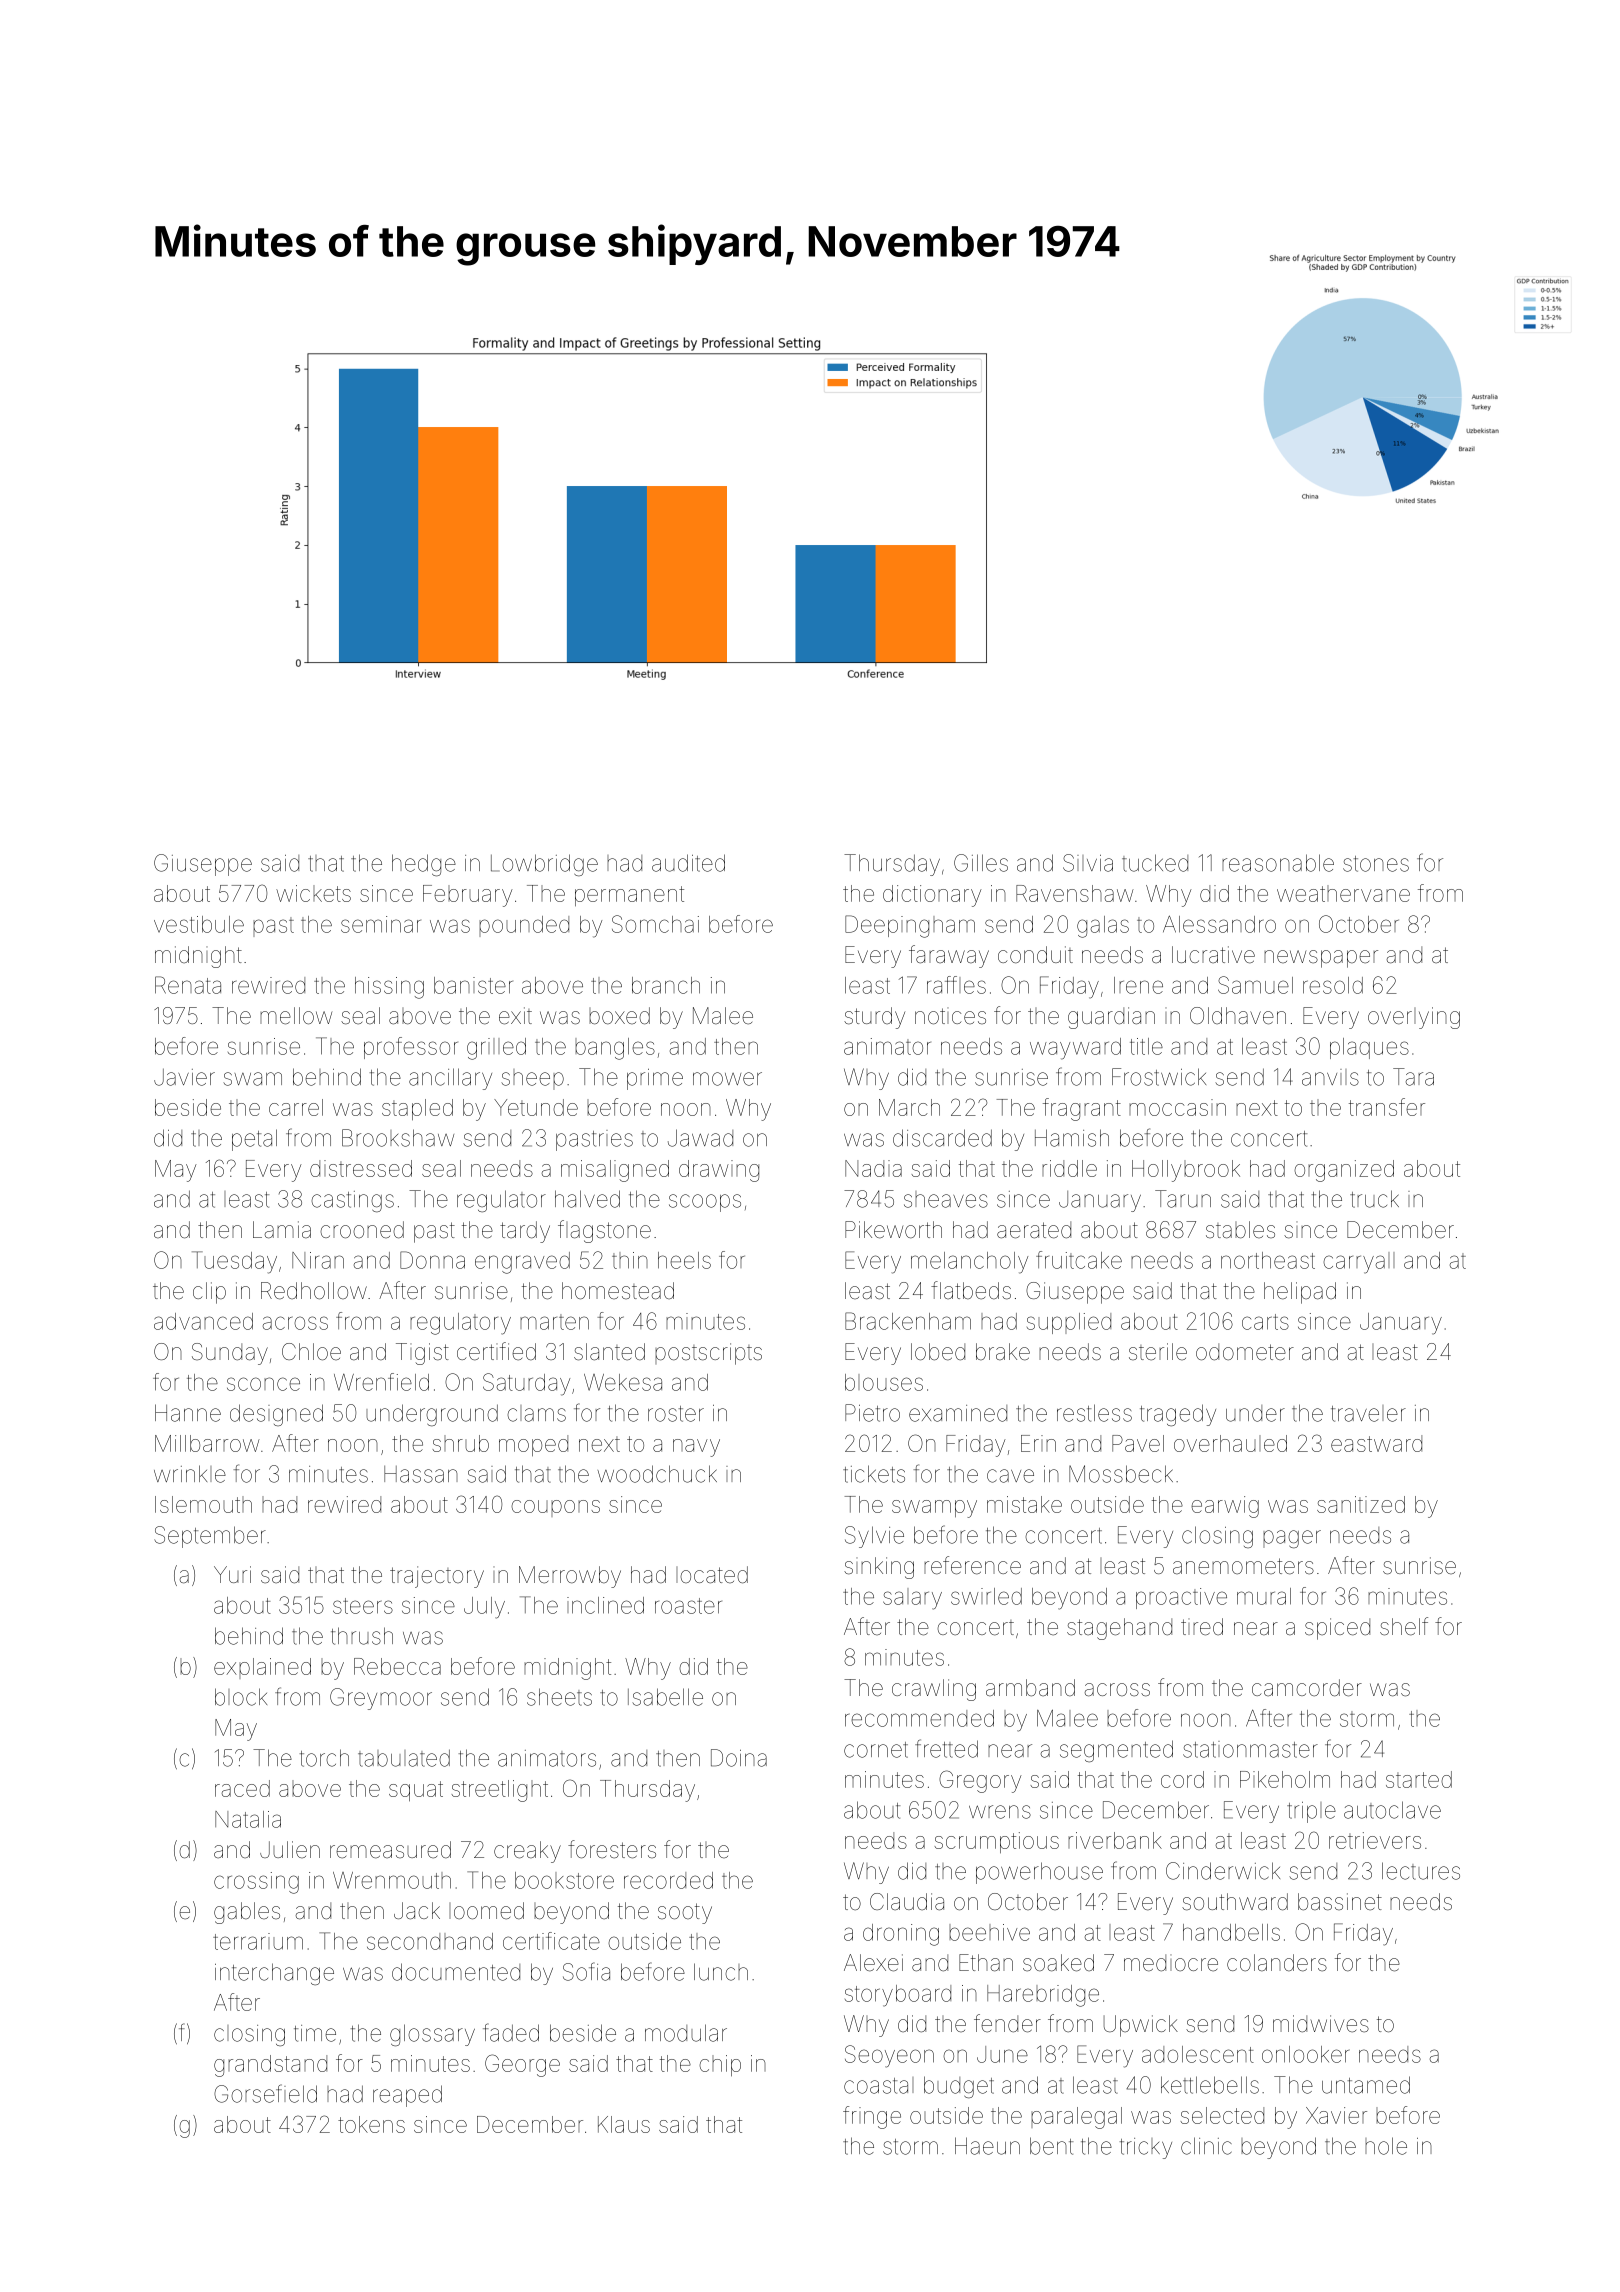 This screenshot has height=2292, width=1620. What do you see at coordinates (1376, 864) in the screenshot?
I see `stones` at bounding box center [1376, 864].
